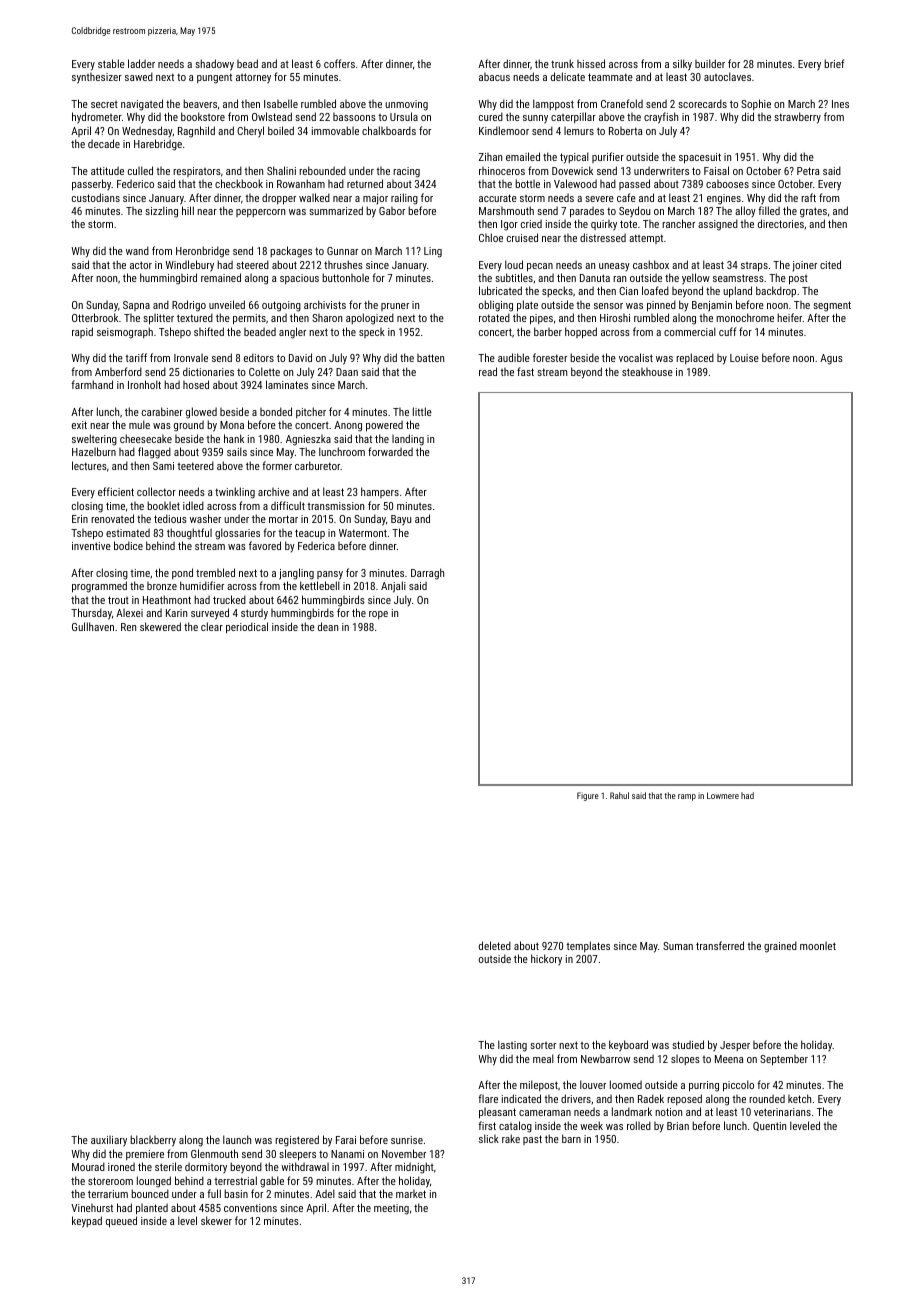 The width and height of the document is (924, 1308). What do you see at coordinates (808, 171) in the document?
I see `Petra` at bounding box center [808, 171].
